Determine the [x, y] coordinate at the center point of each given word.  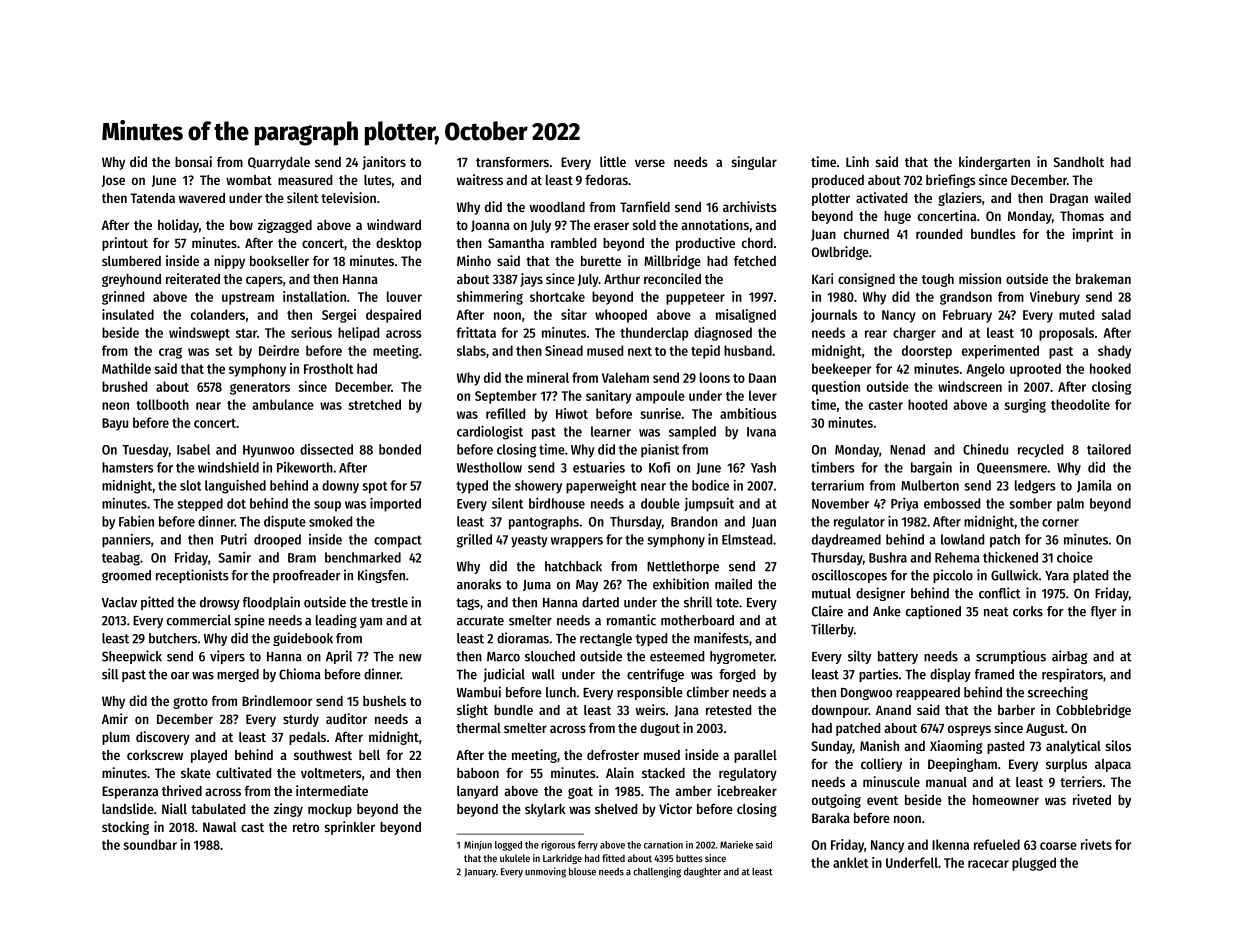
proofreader [307, 576]
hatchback [573, 566]
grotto [190, 703]
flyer [1104, 612]
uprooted [1035, 370]
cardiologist [490, 432]
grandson [966, 298]
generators [260, 389]
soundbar [150, 844]
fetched [755, 261]
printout [125, 244]
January [480, 873]
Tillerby [832, 630]
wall [543, 674]
